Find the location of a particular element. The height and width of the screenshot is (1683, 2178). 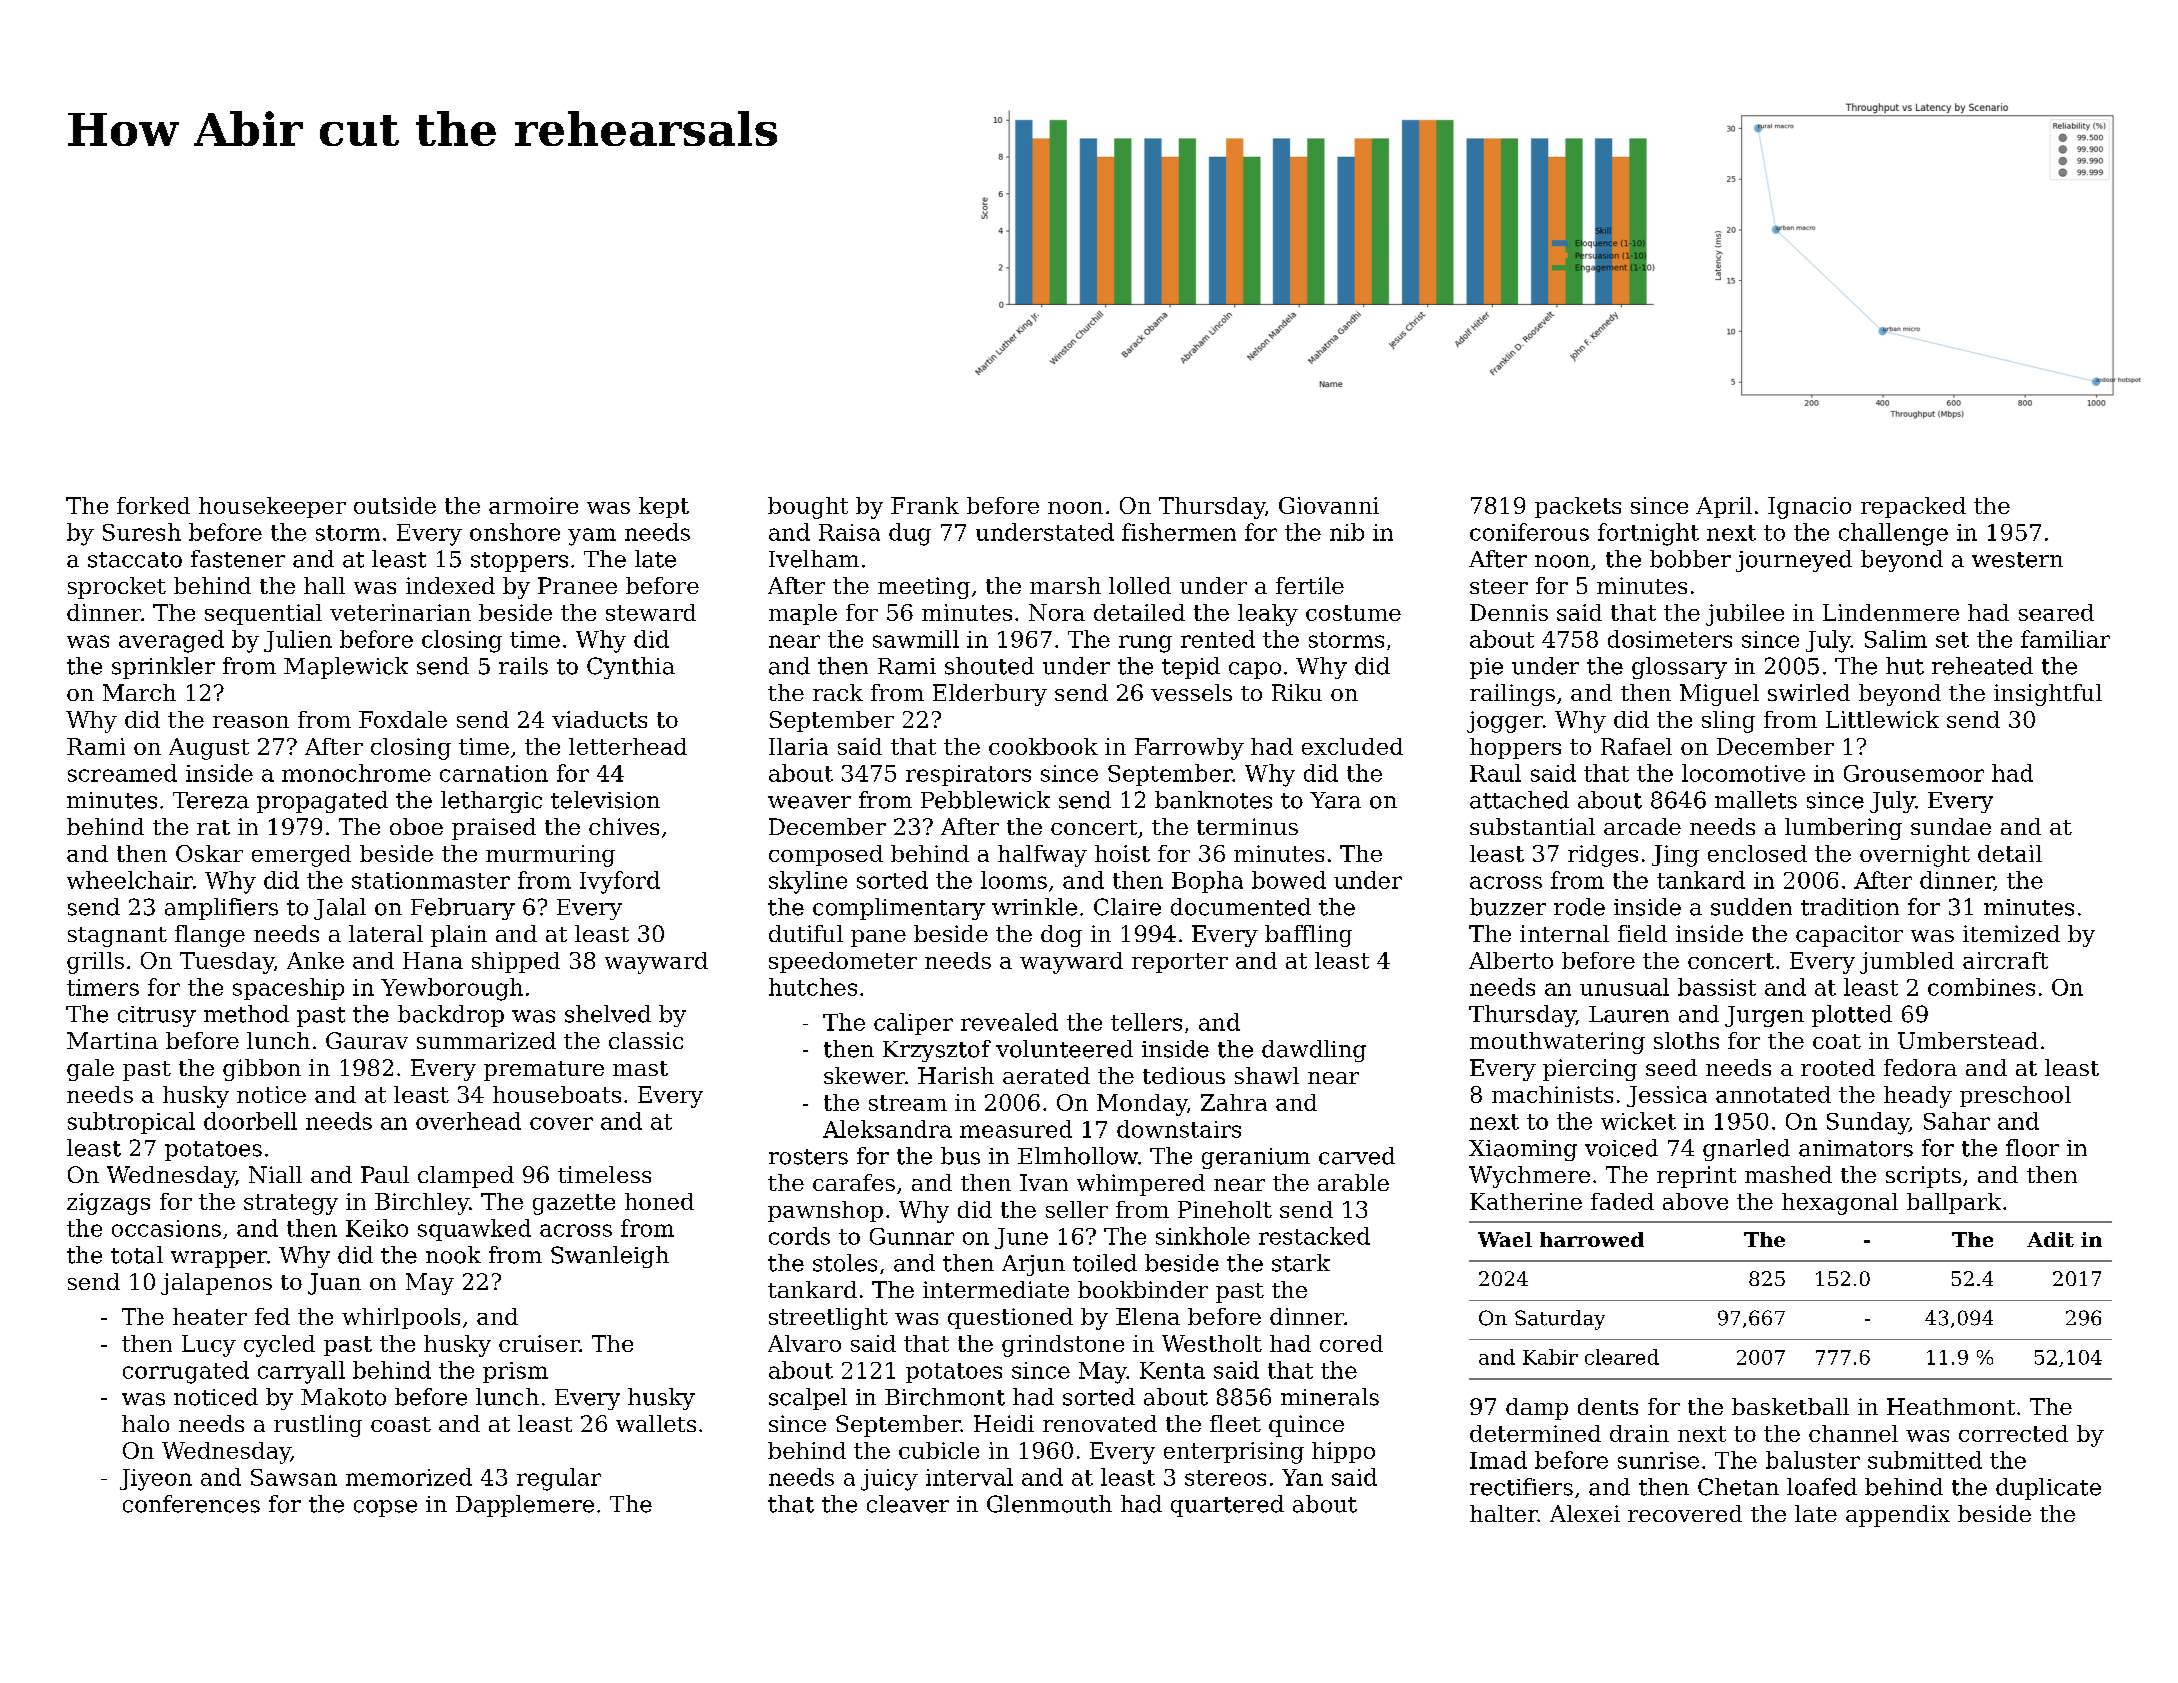

averaged is located at coordinates (171, 641).
